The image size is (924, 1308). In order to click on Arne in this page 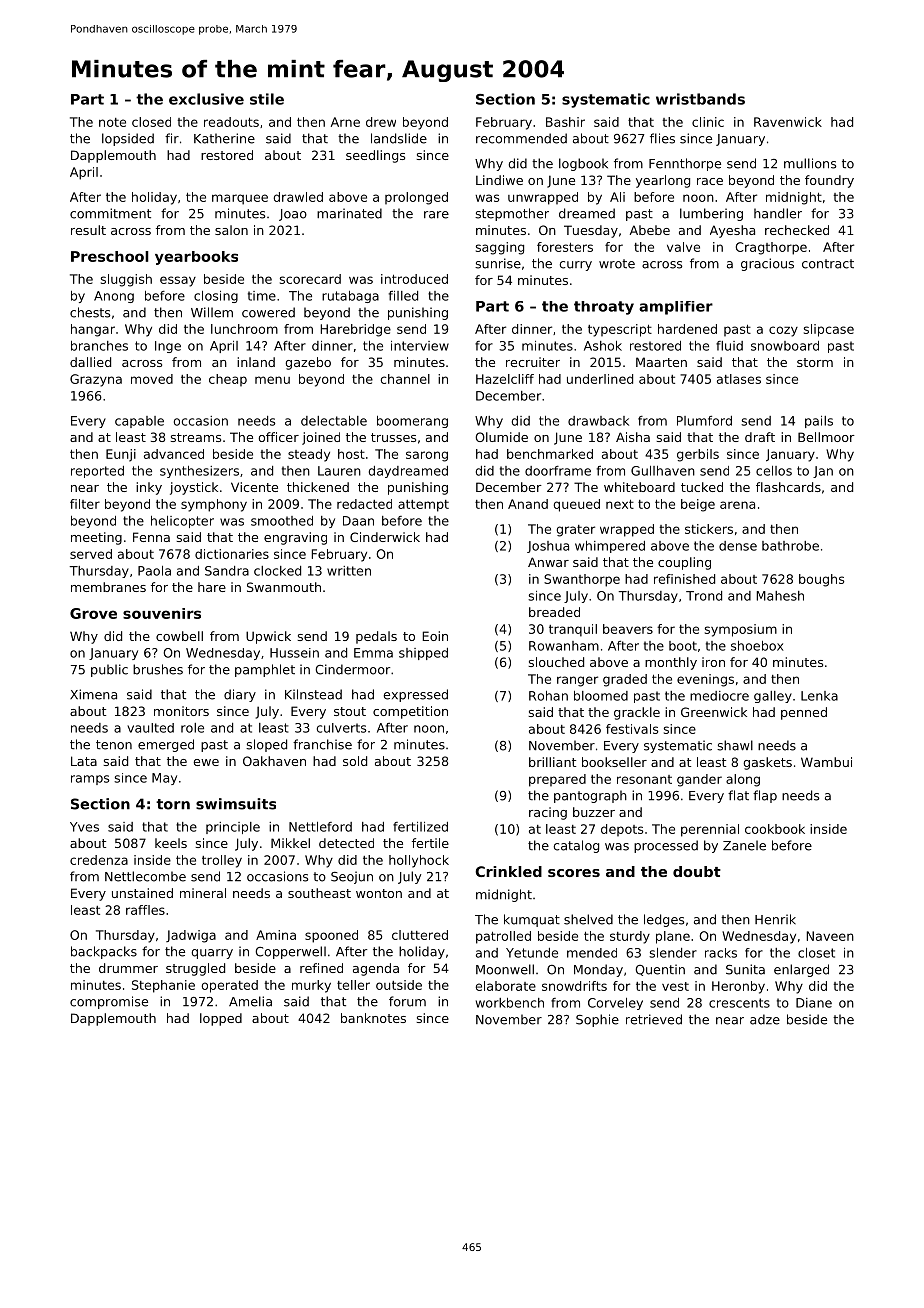, I will do `click(345, 122)`.
